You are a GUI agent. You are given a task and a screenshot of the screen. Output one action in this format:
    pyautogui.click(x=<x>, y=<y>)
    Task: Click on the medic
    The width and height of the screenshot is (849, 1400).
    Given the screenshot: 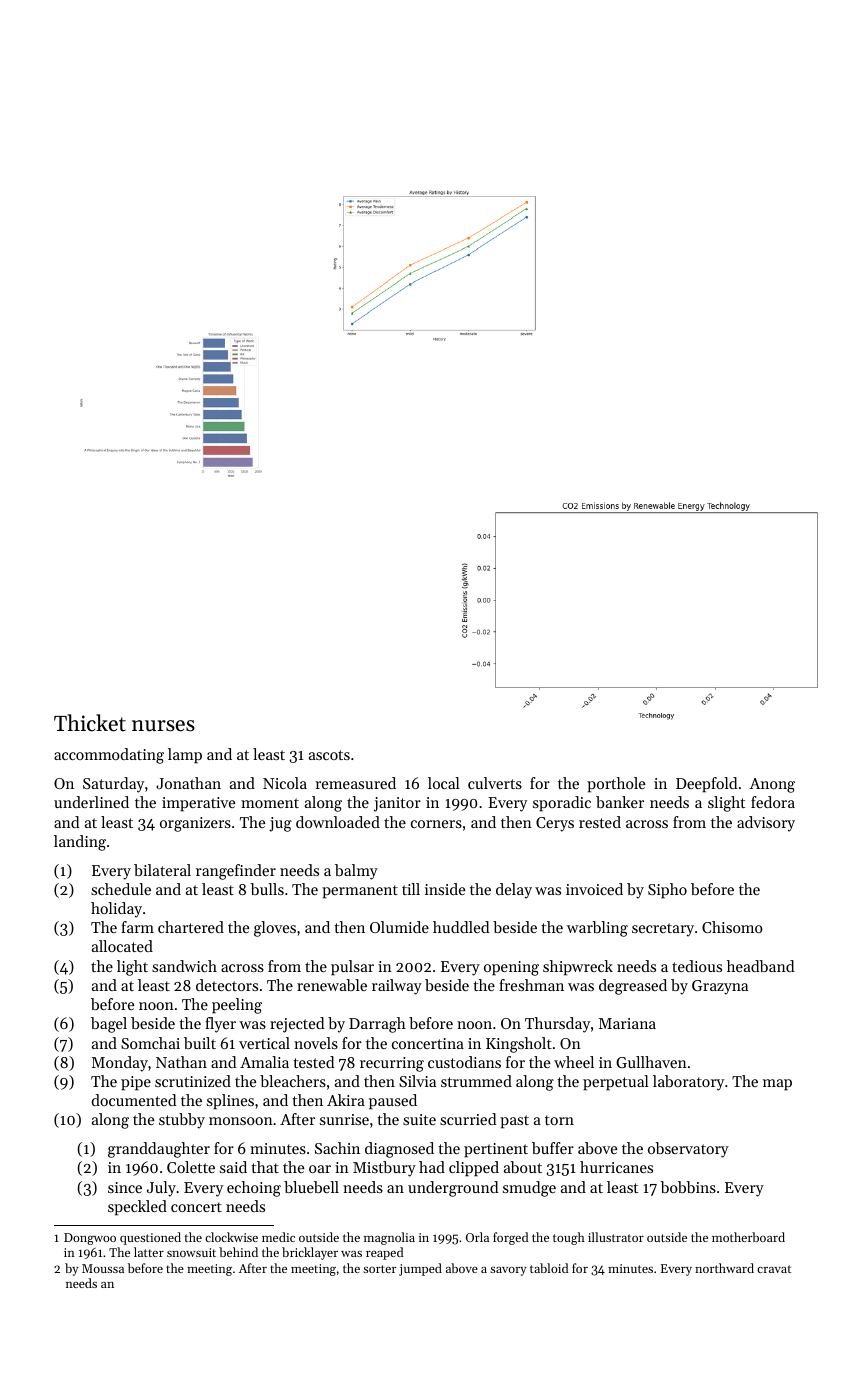 What is the action you would take?
    pyautogui.click(x=278, y=1237)
